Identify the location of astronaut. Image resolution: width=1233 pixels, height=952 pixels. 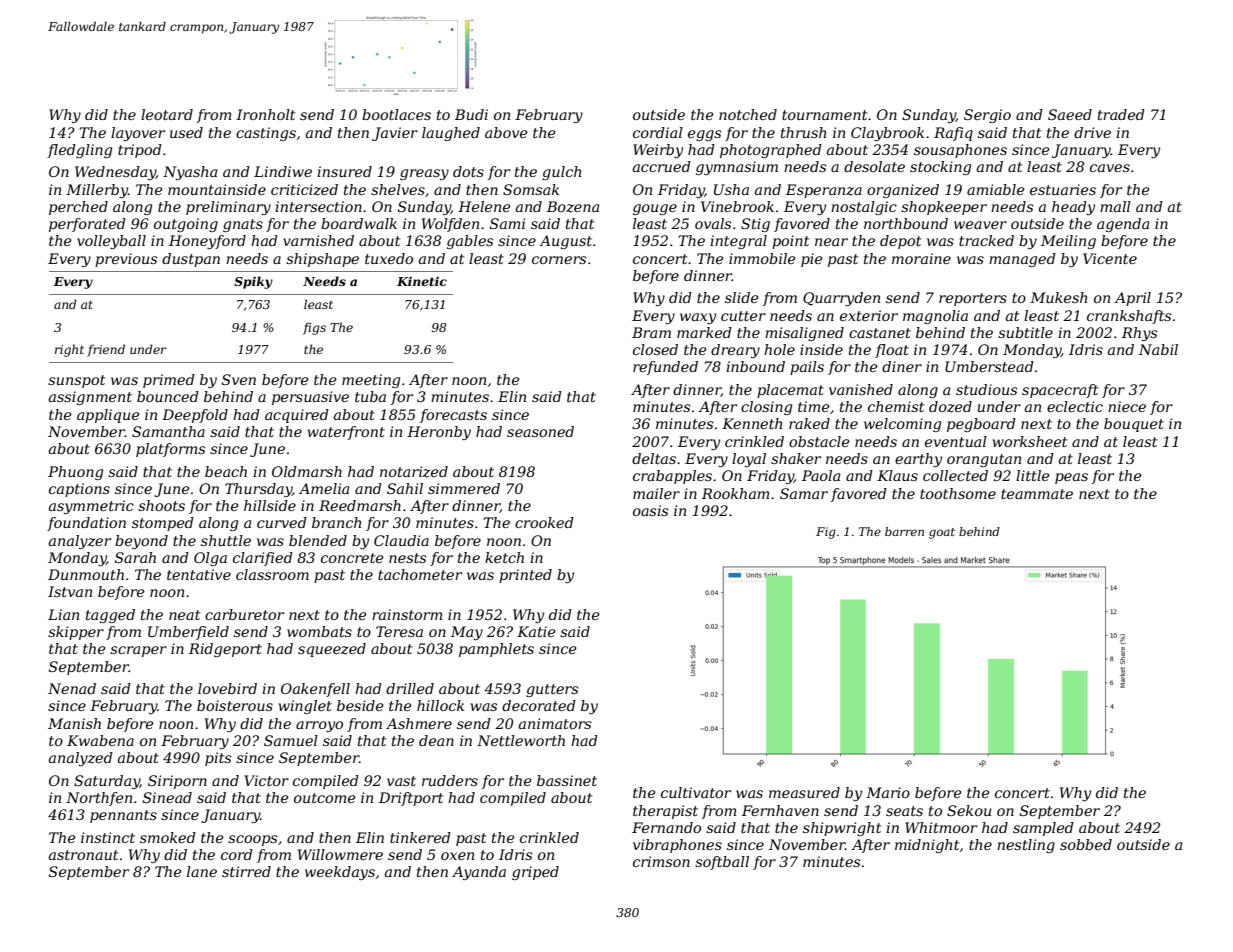
(83, 855).
